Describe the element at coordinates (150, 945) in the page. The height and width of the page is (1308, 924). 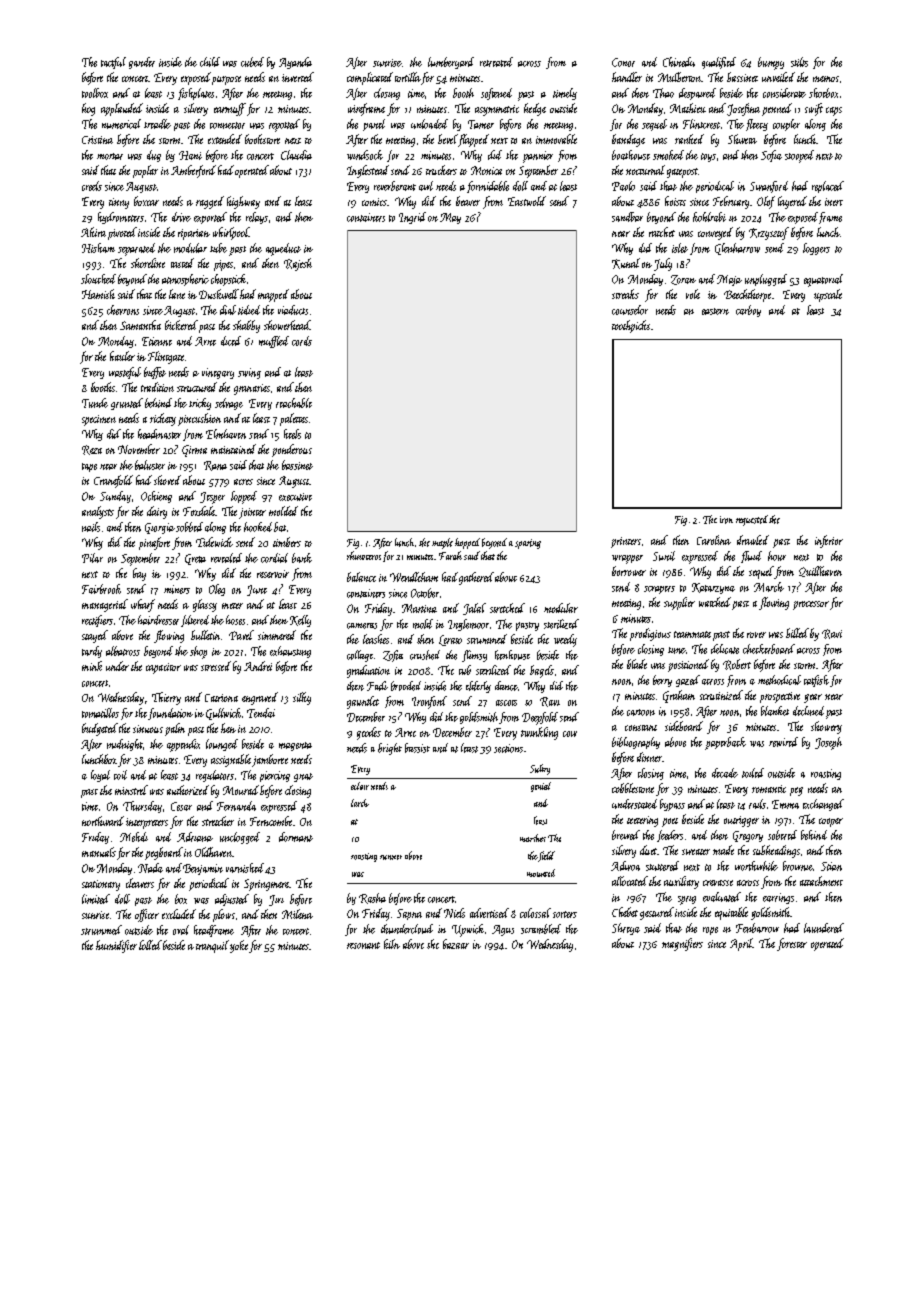
I see `lolled` at that location.
